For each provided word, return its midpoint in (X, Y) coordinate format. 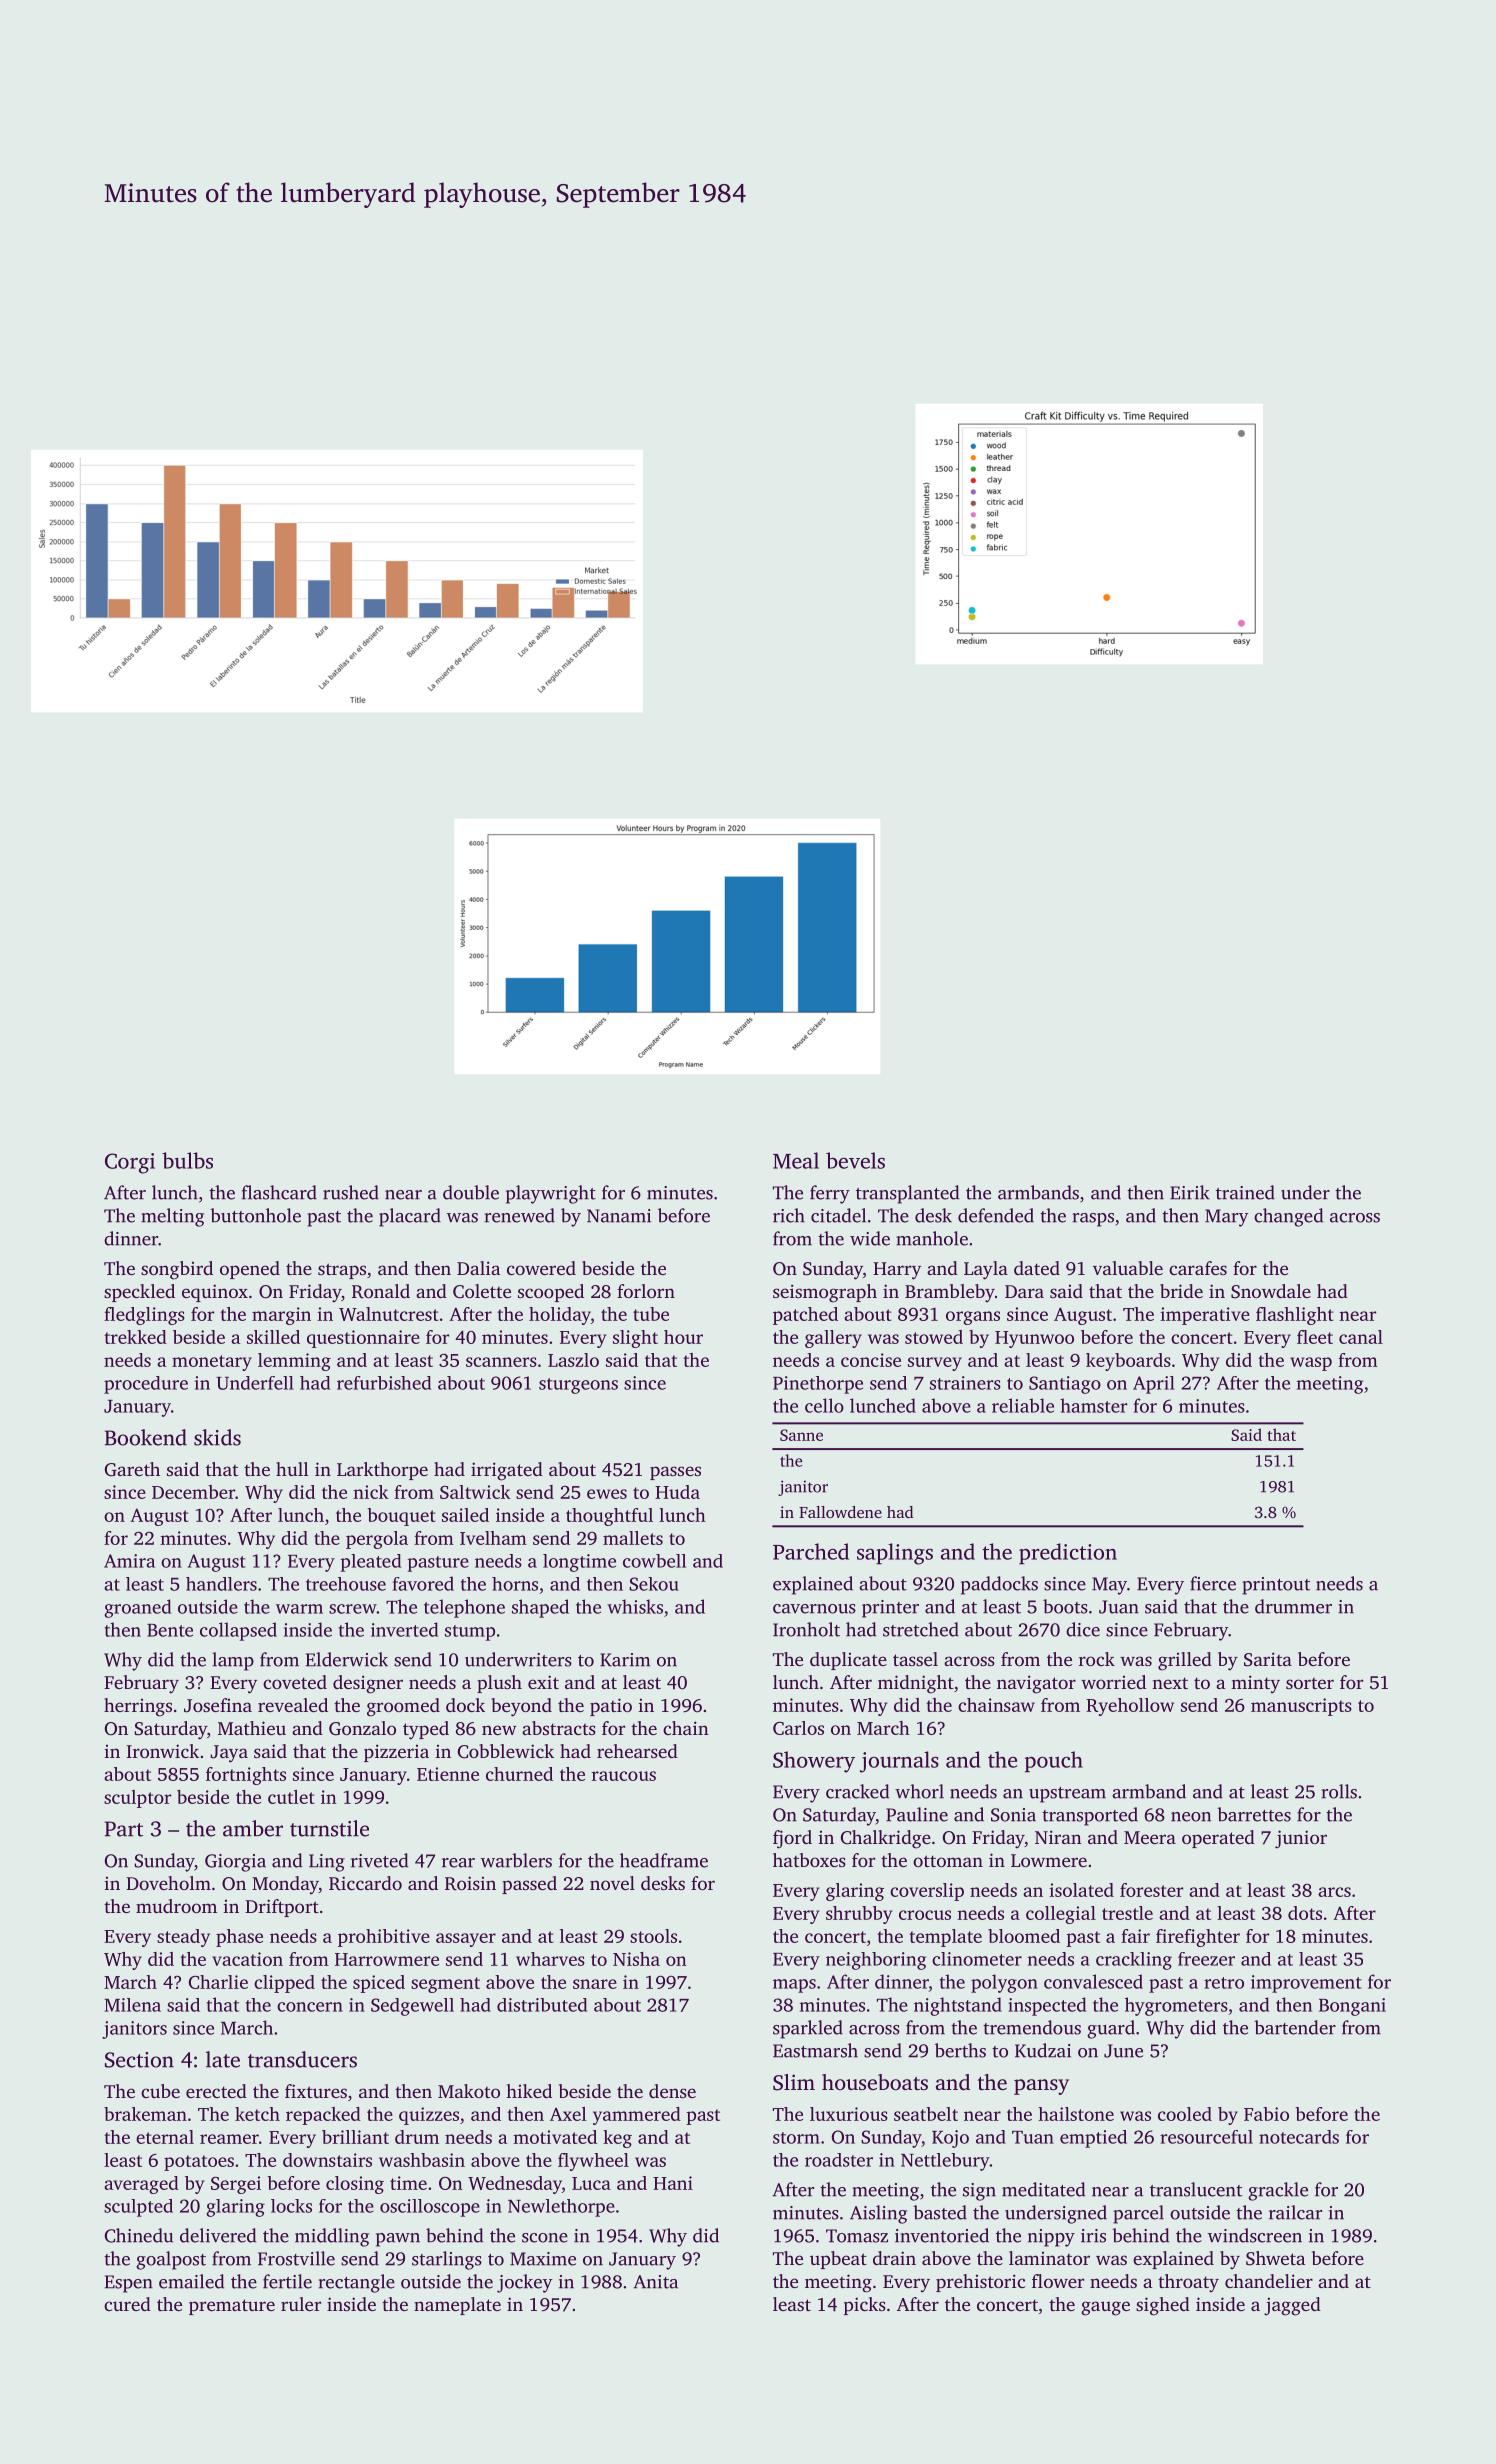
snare (595, 1984)
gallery (833, 1339)
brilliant (355, 2137)
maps (794, 1986)
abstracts (559, 1728)
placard (410, 1217)
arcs (1334, 1892)
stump (470, 1633)
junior (1301, 1839)
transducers (302, 2059)
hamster (1093, 1405)
